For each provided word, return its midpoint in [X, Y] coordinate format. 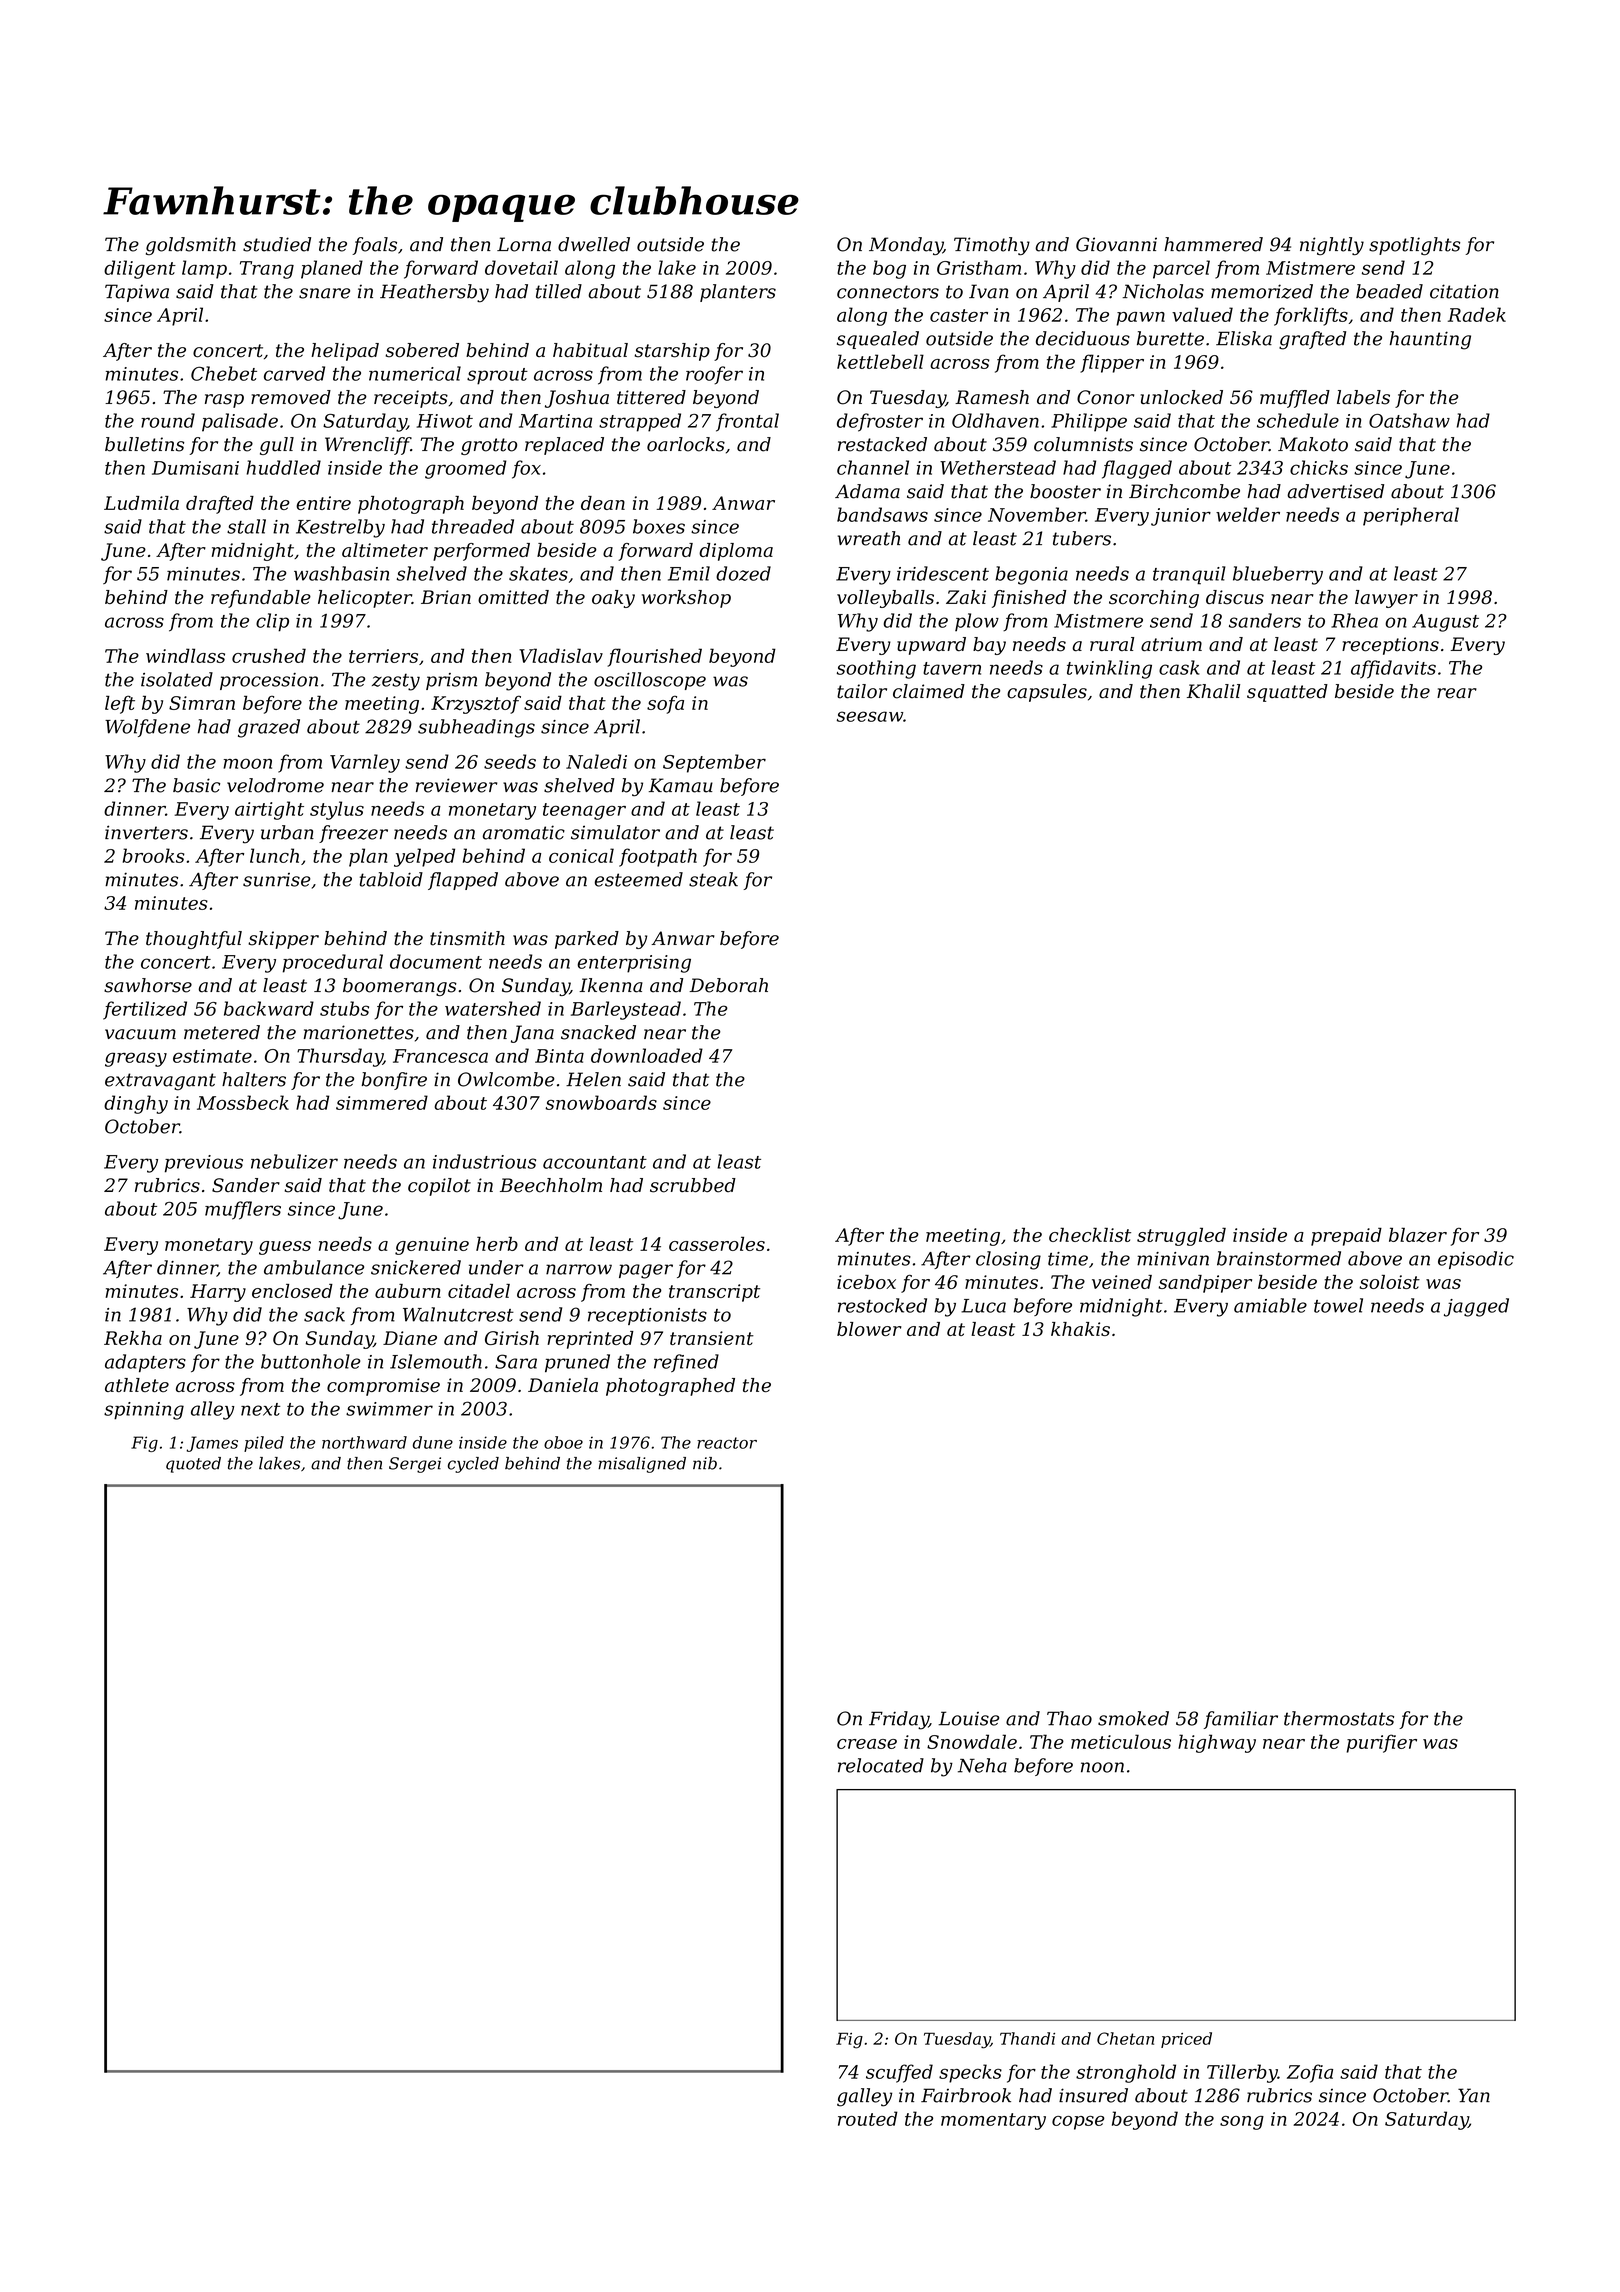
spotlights [1414, 246]
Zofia [1310, 2073]
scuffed [899, 2073]
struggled [1181, 1236]
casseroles [717, 1244]
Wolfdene [147, 728]
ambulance [314, 1267]
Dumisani [195, 468]
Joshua [577, 399]
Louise [968, 1718]
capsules [1047, 693]
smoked [1133, 1718]
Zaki [966, 597]
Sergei [415, 1465]
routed [868, 2118]
